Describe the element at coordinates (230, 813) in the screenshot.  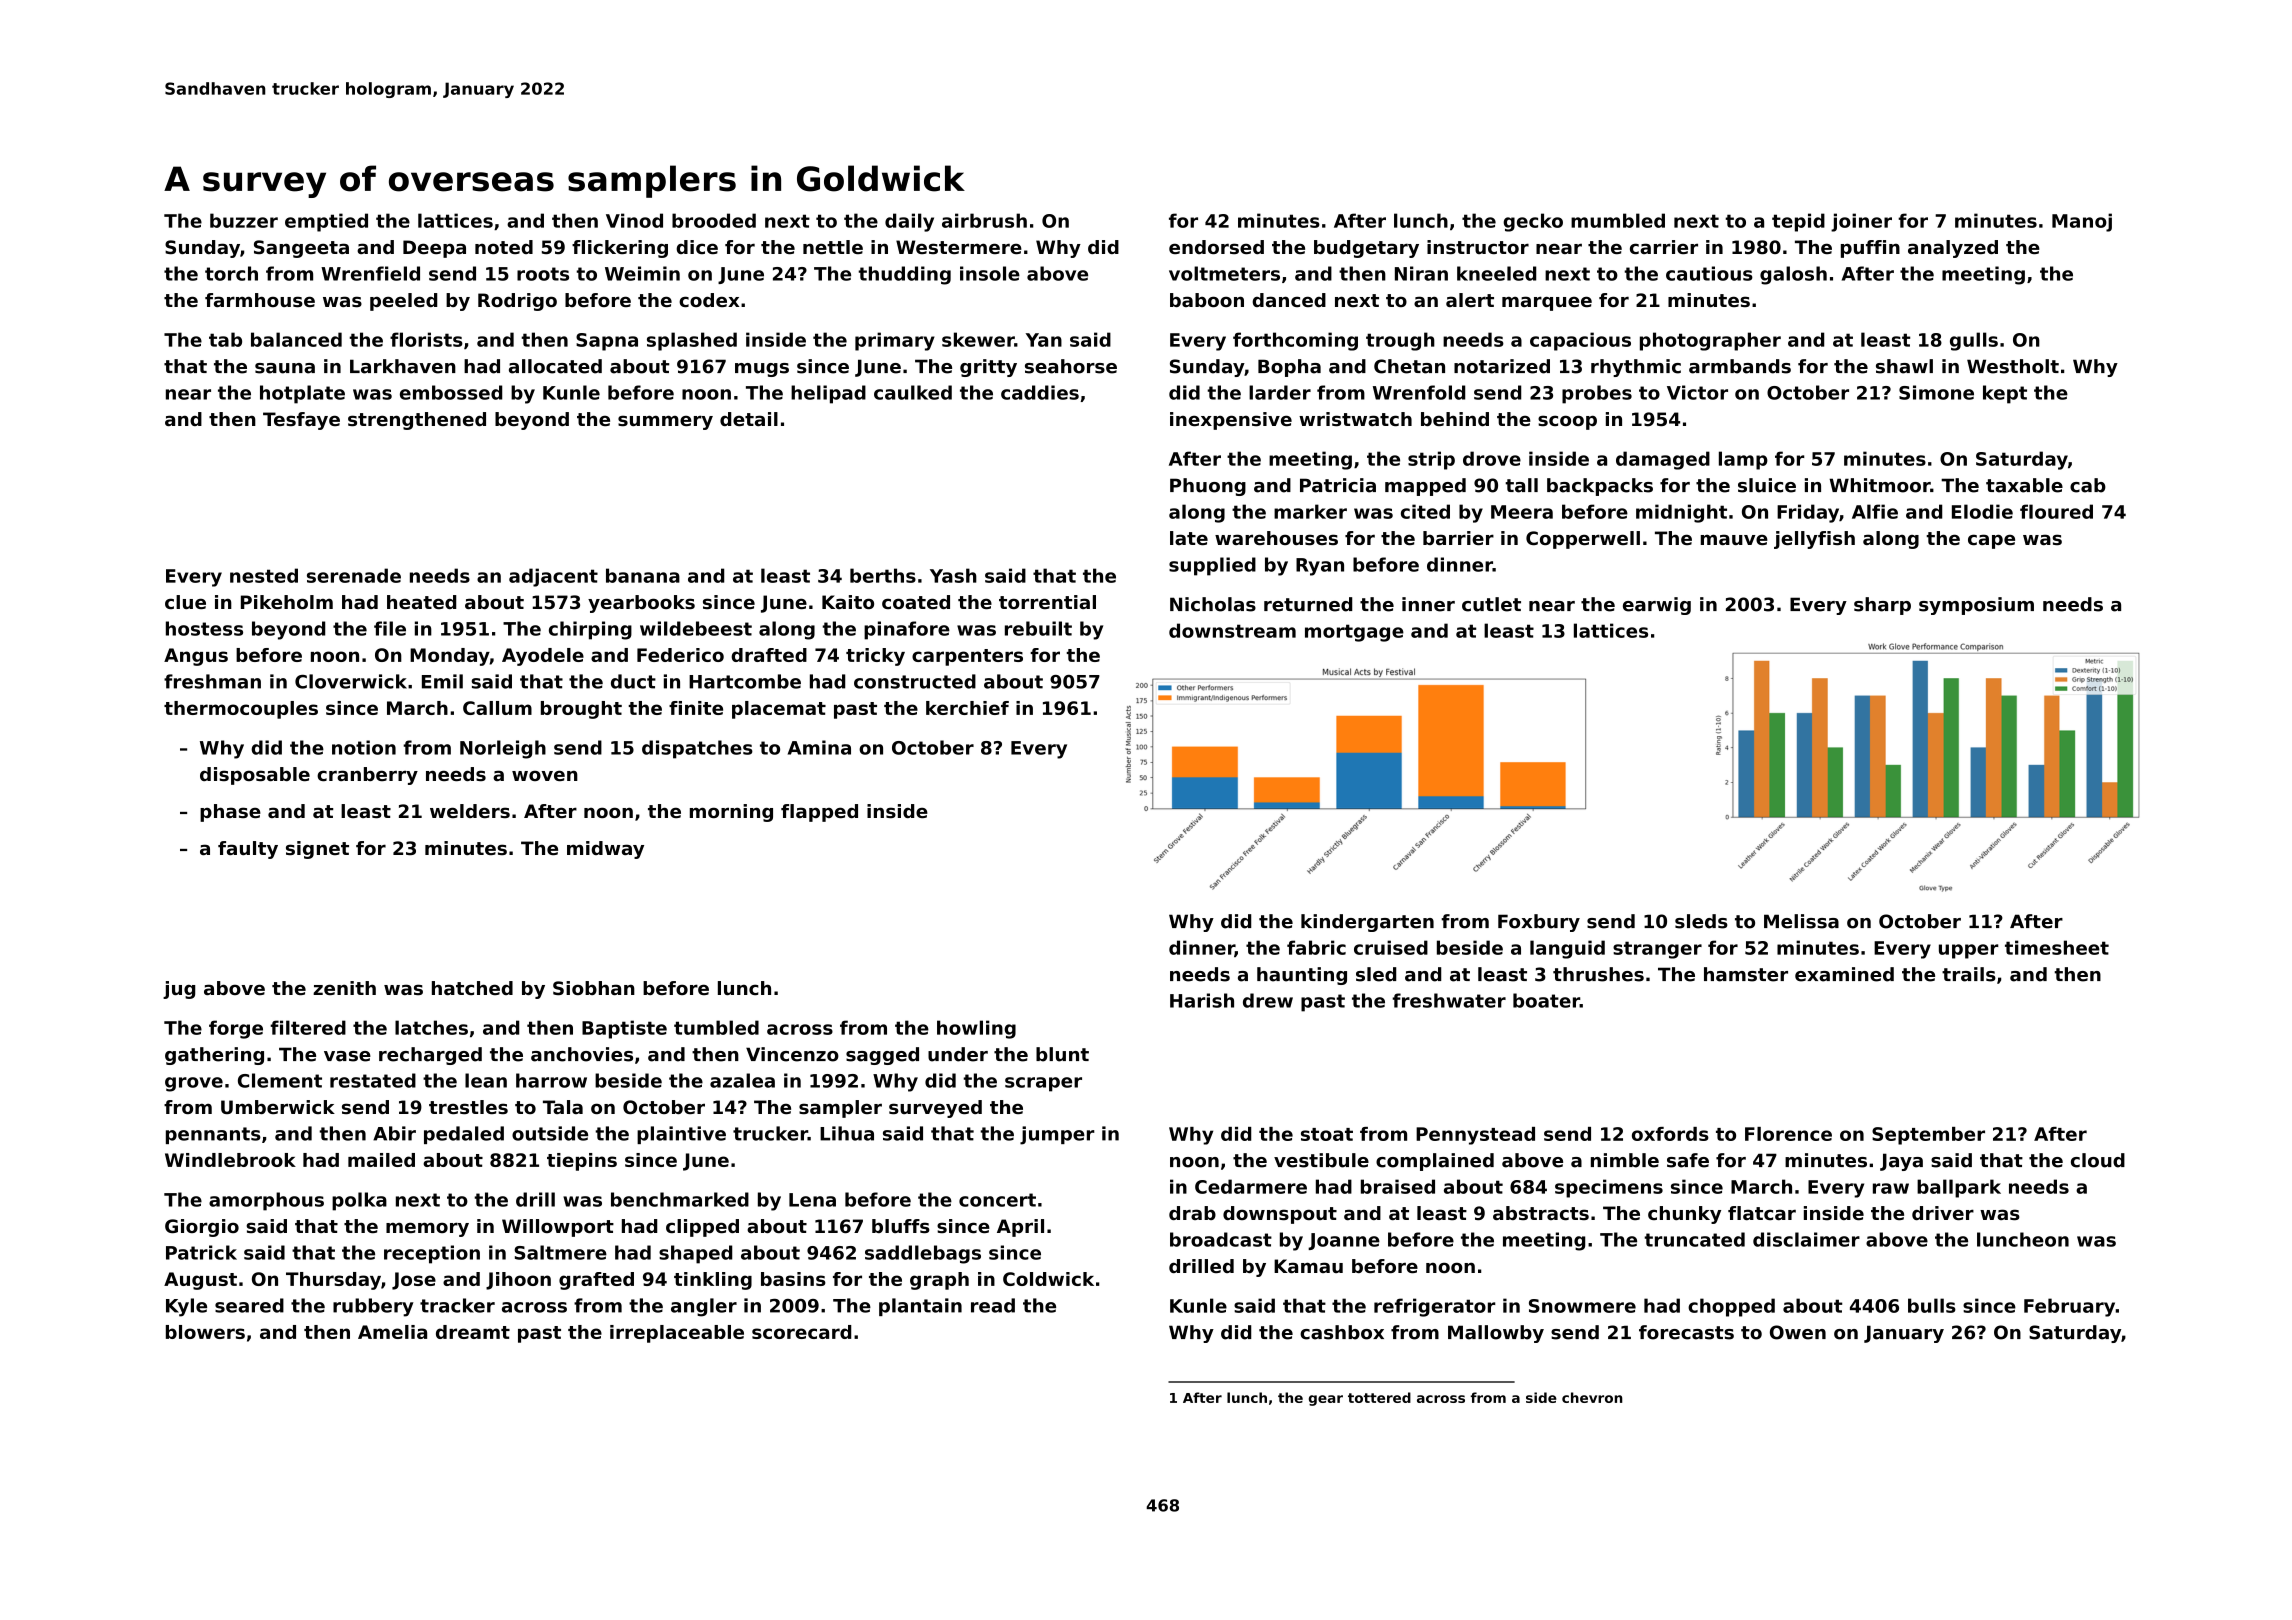
I see `phase` at that location.
